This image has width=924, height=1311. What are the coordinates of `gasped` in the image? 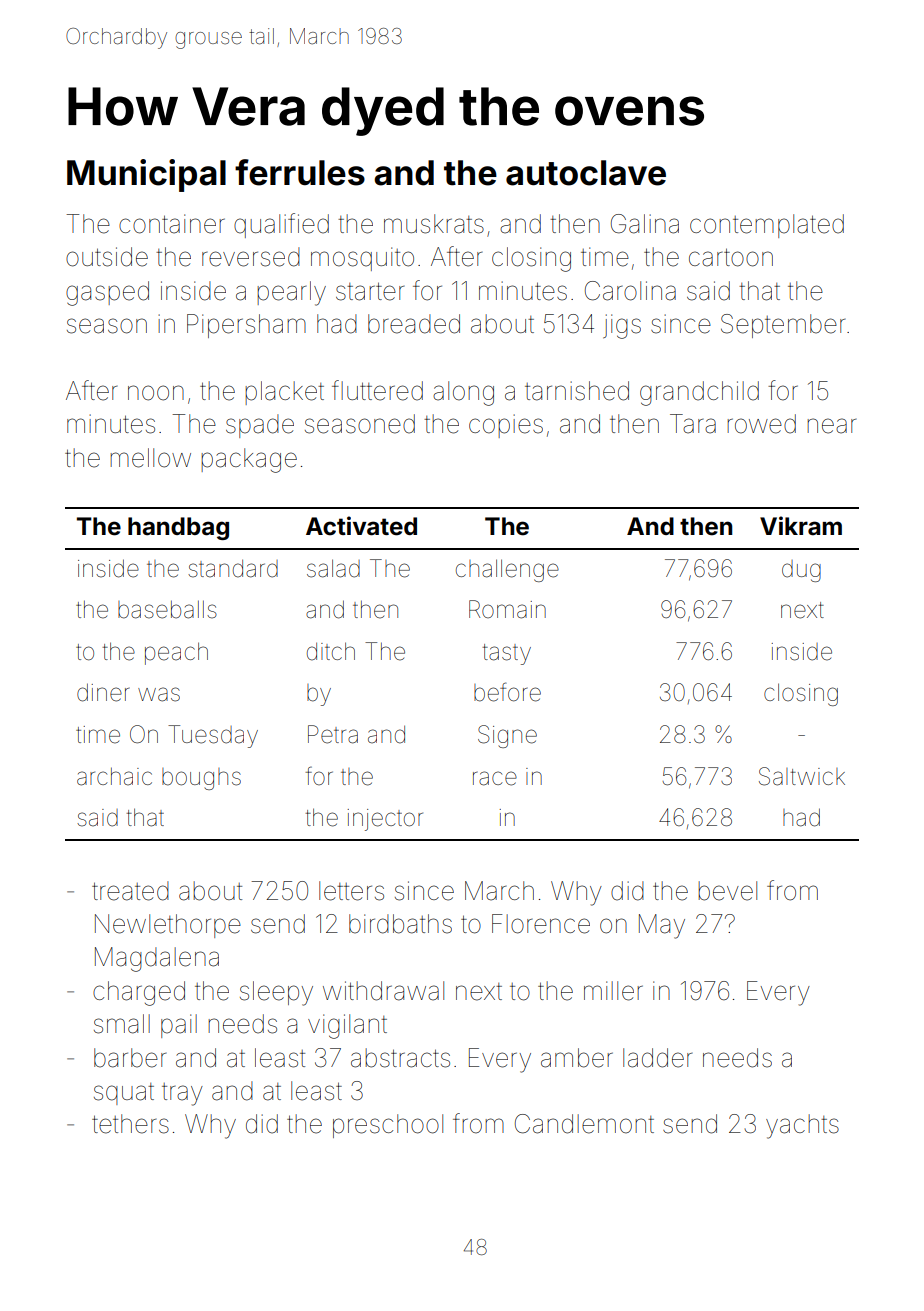 It's located at (107, 293).
